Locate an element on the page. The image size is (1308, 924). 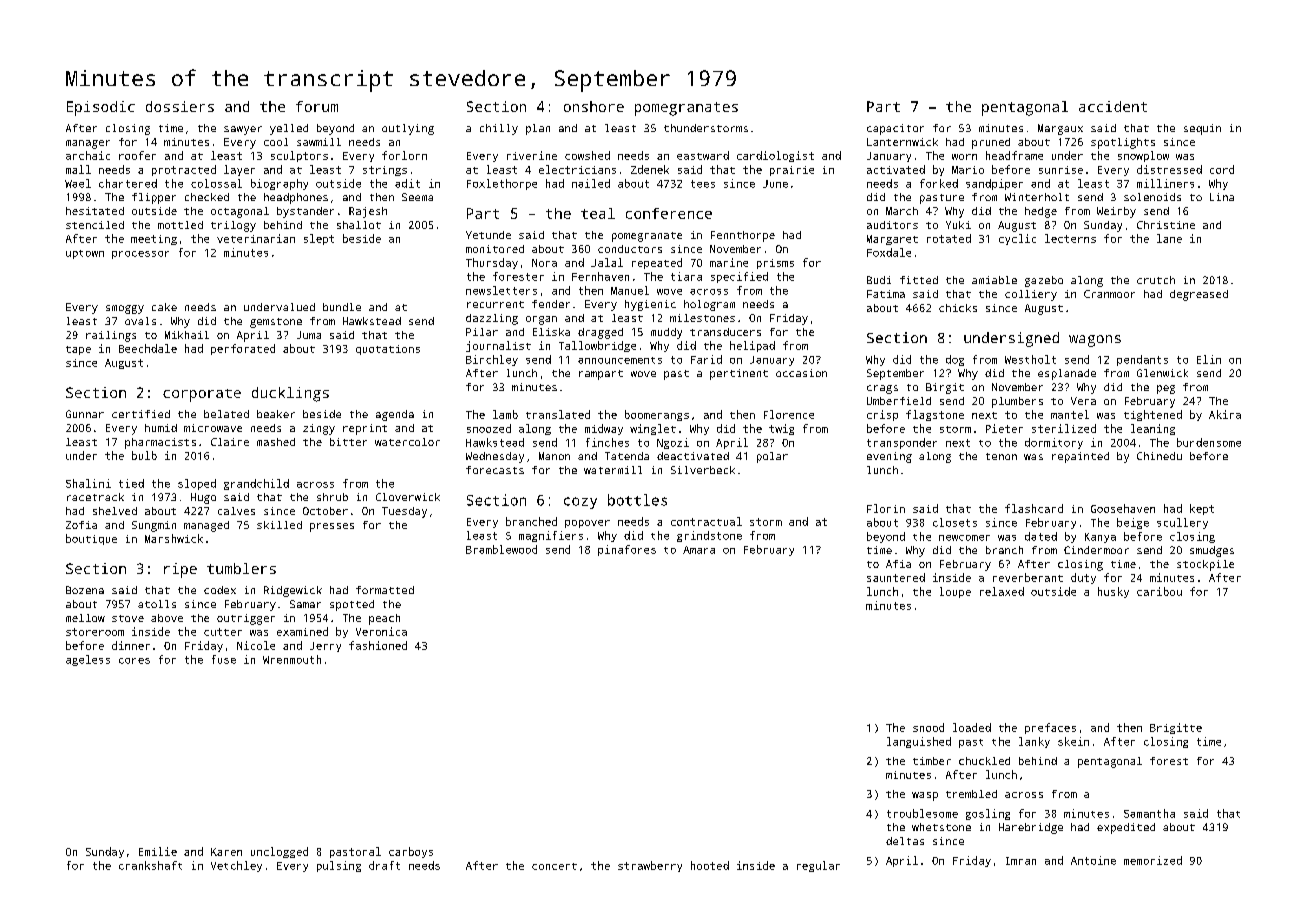
onshore is located at coordinates (594, 106).
